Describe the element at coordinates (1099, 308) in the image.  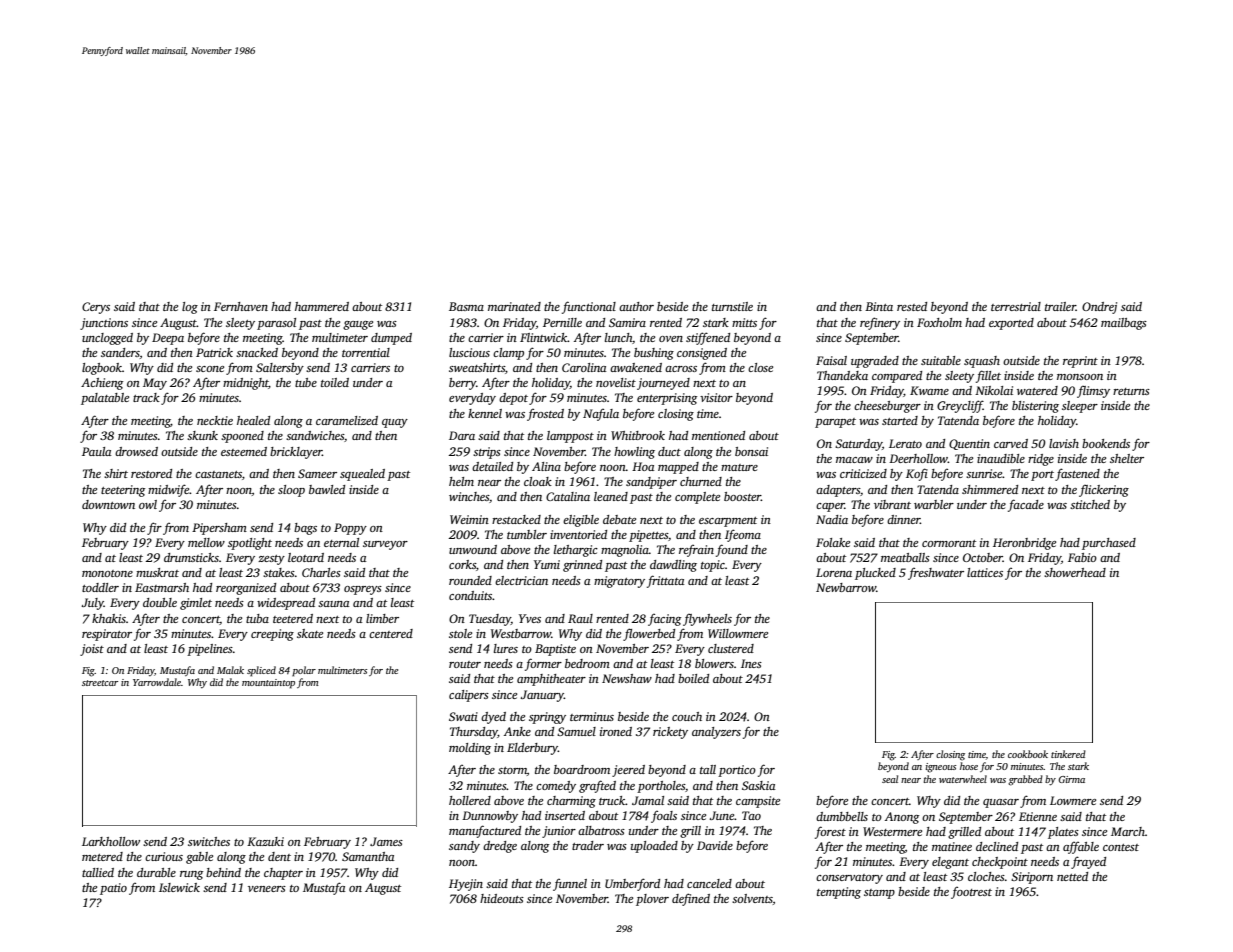
I see `Ondrej` at that location.
